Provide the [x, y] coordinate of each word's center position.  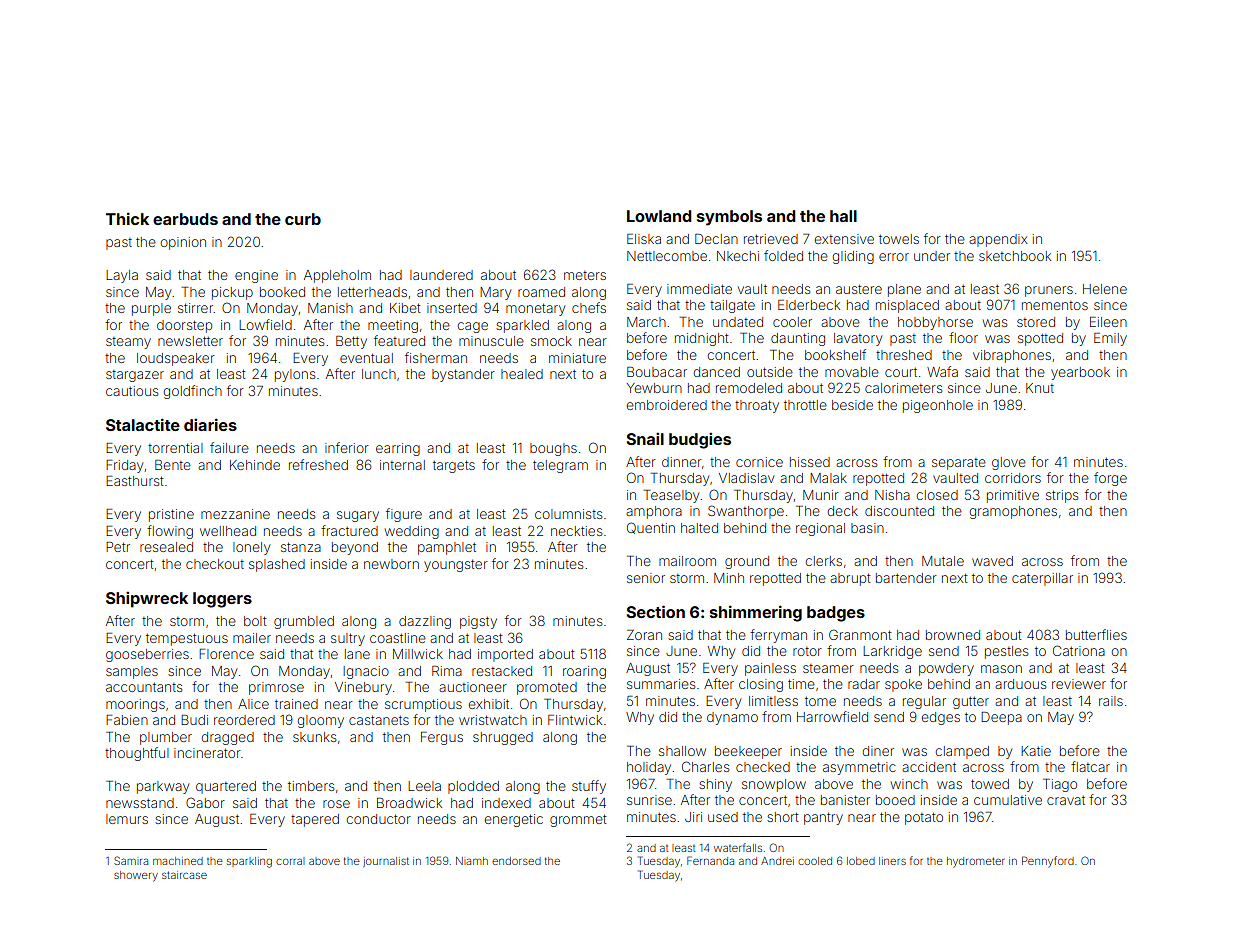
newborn [391, 564]
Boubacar [657, 372]
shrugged [503, 738]
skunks [314, 737]
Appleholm [337, 276]
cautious [132, 391]
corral [290, 861]
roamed [541, 292]
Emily [1110, 339]
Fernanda [710, 860]
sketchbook [1015, 256]
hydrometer [976, 862]
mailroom [687, 561]
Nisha [892, 495]
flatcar [1090, 766]
